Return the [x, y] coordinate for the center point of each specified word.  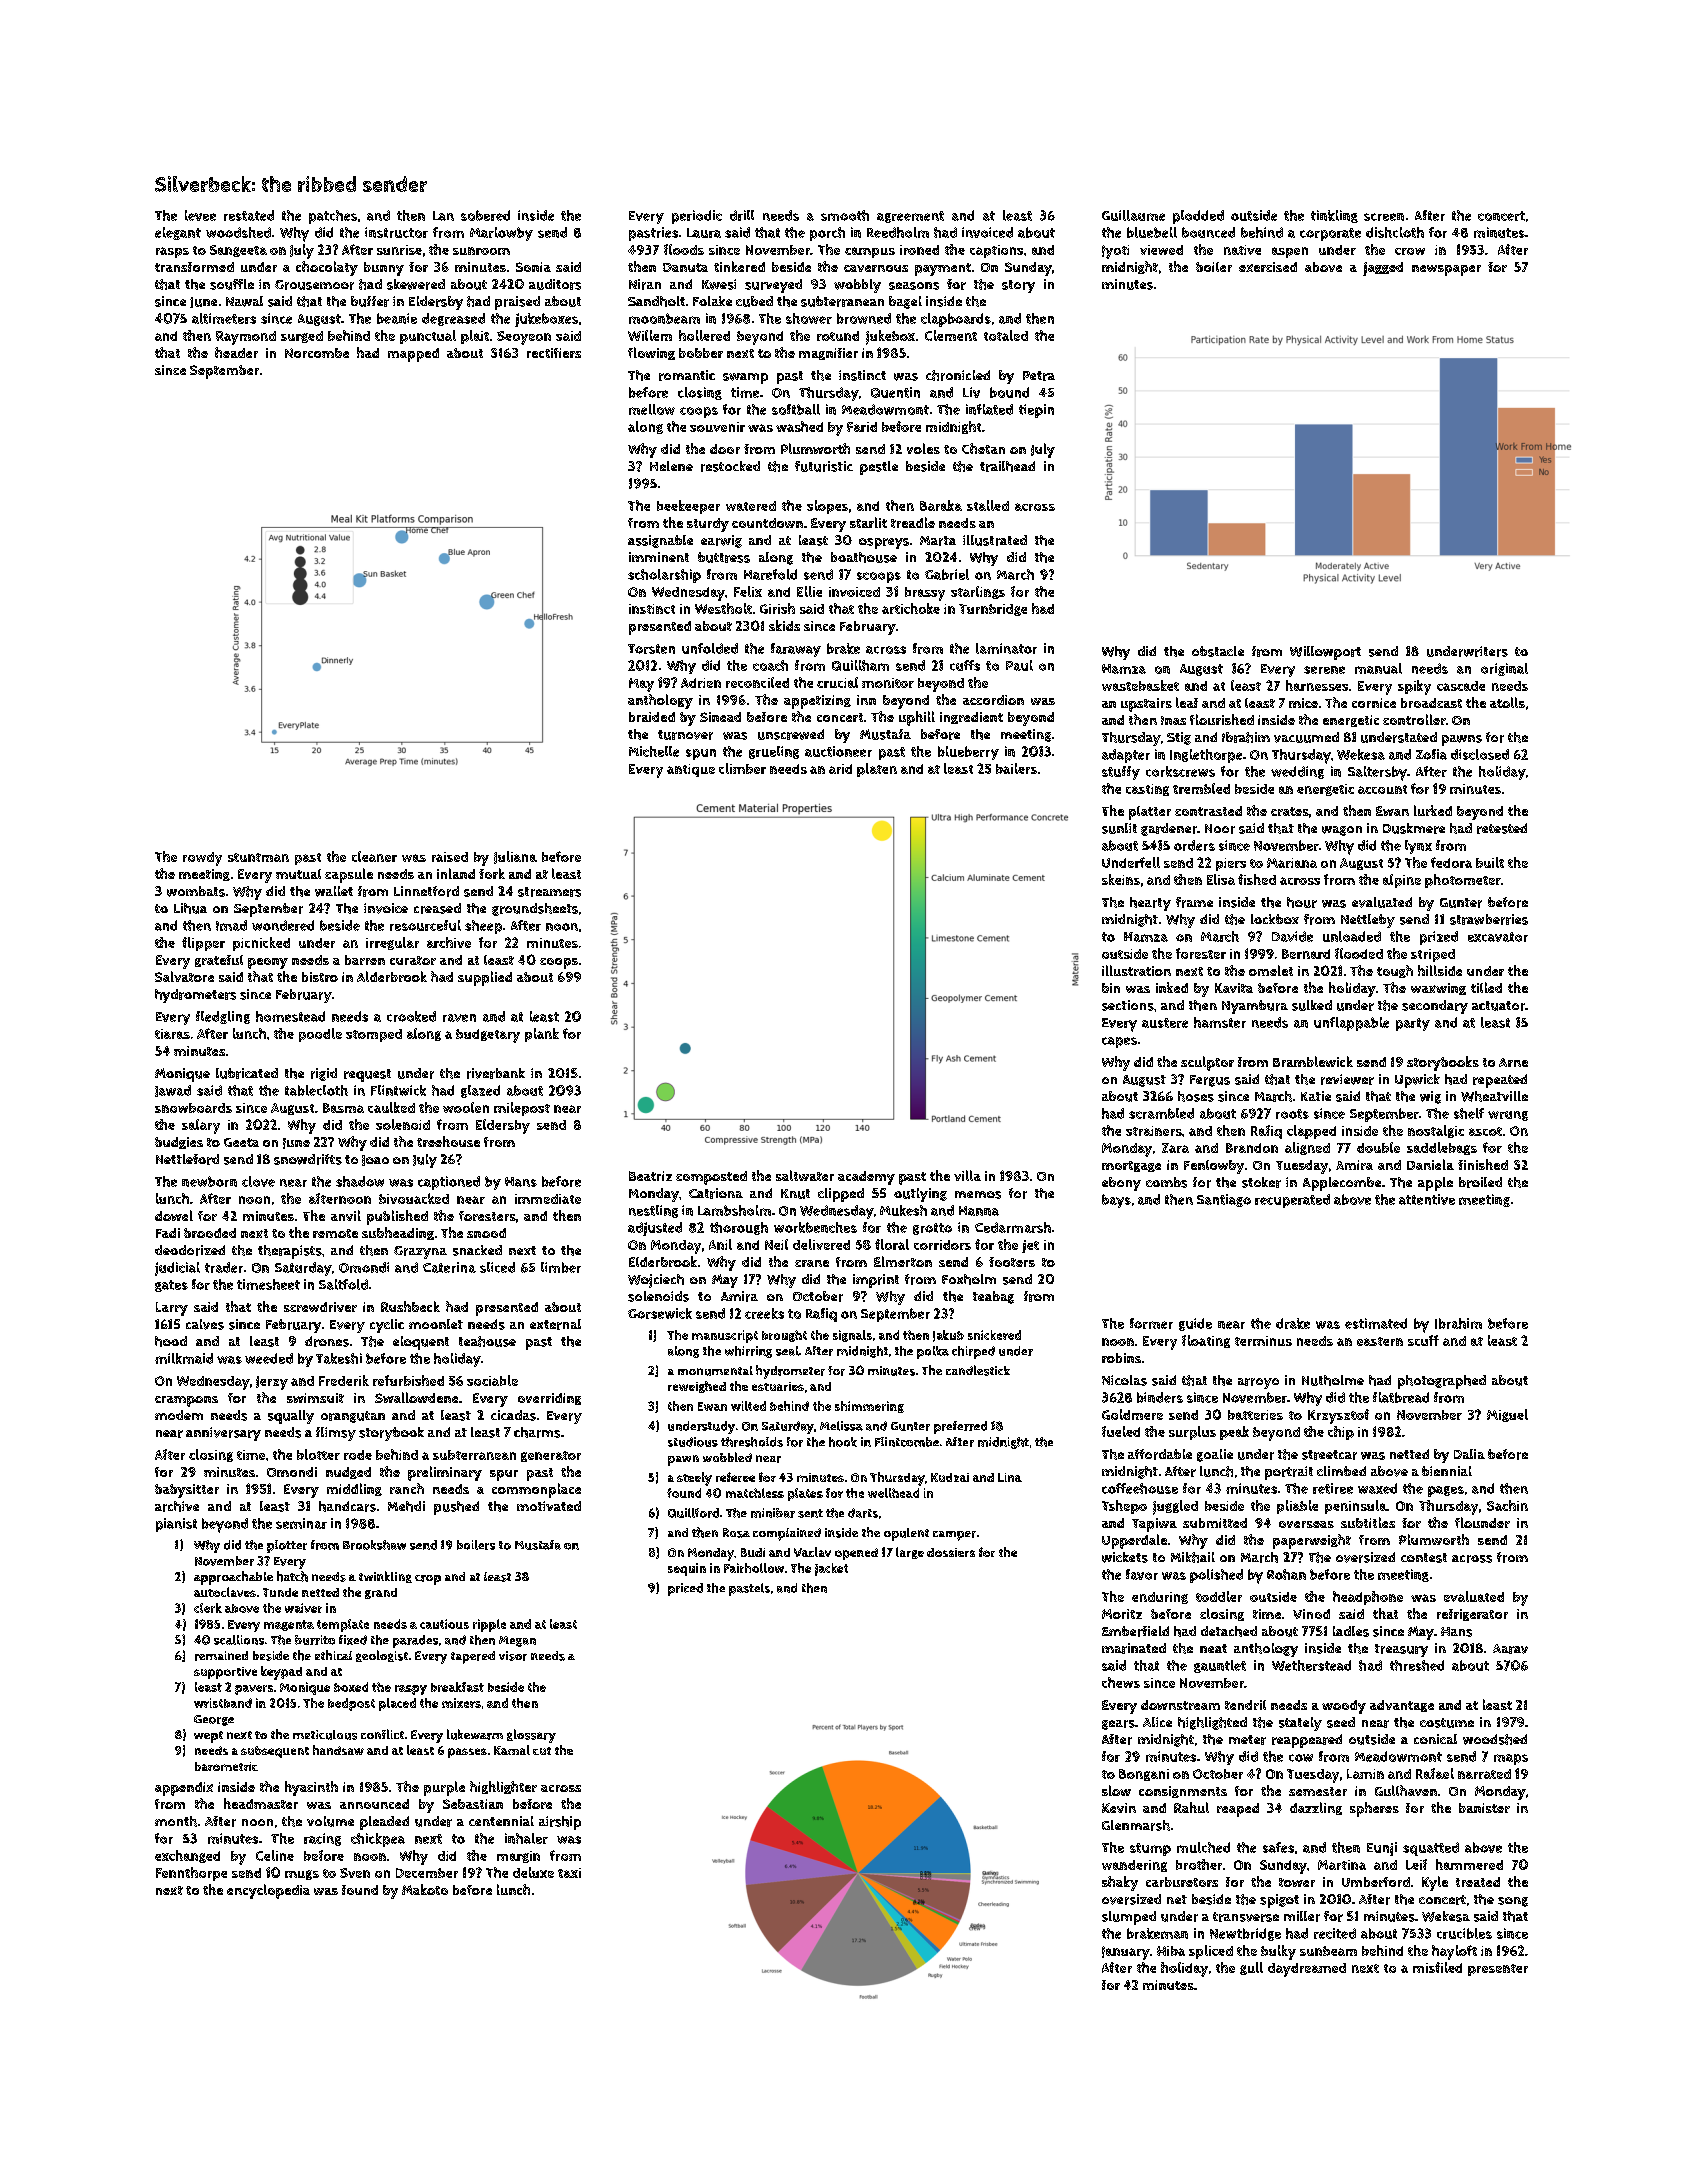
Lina [1010, 1477]
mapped [413, 355]
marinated [1134, 1648]
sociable [492, 1380]
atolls [1507, 702]
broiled [1480, 1182]
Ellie [809, 591]
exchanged [187, 1856]
